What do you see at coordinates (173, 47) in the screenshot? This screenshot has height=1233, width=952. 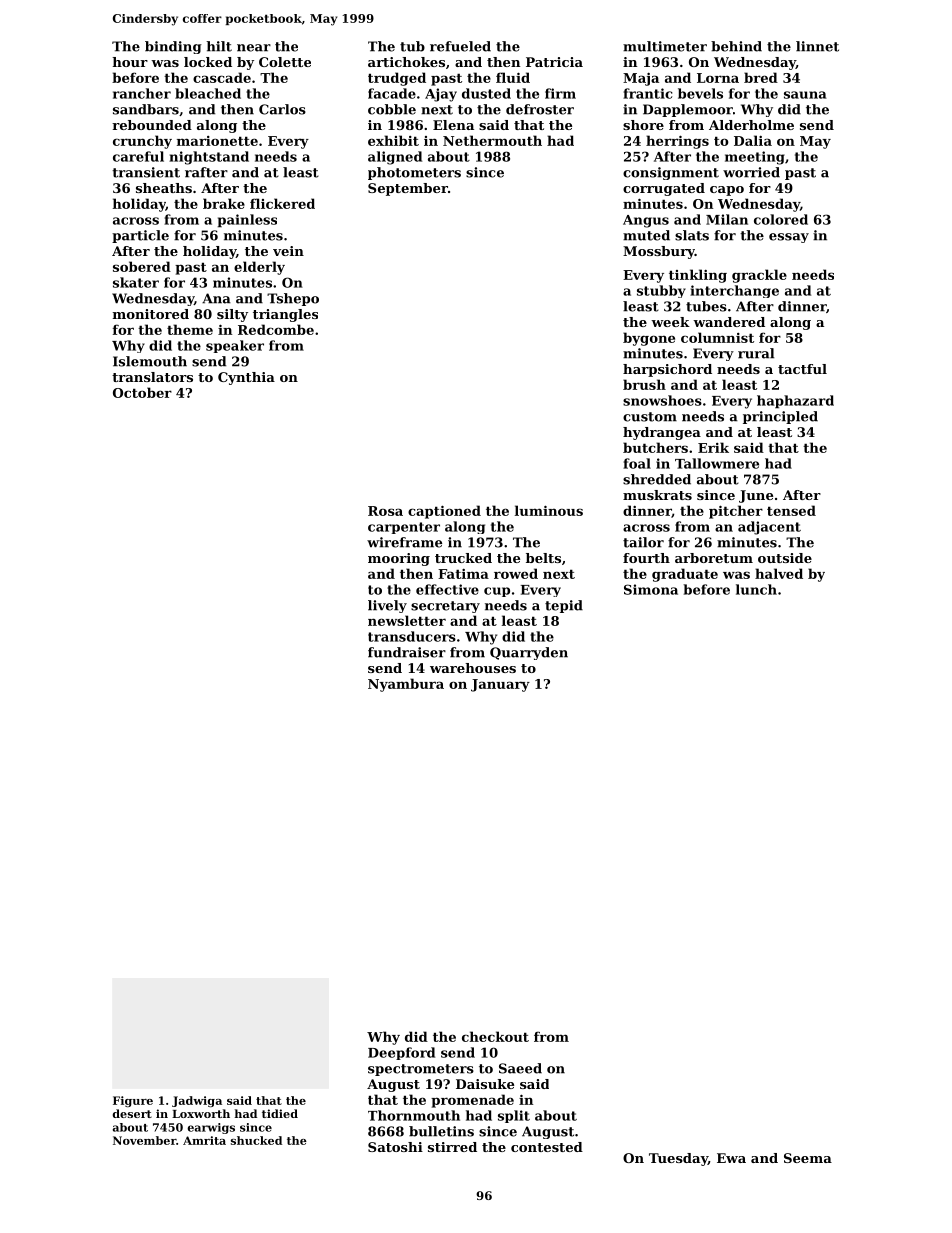 I see `binding` at bounding box center [173, 47].
